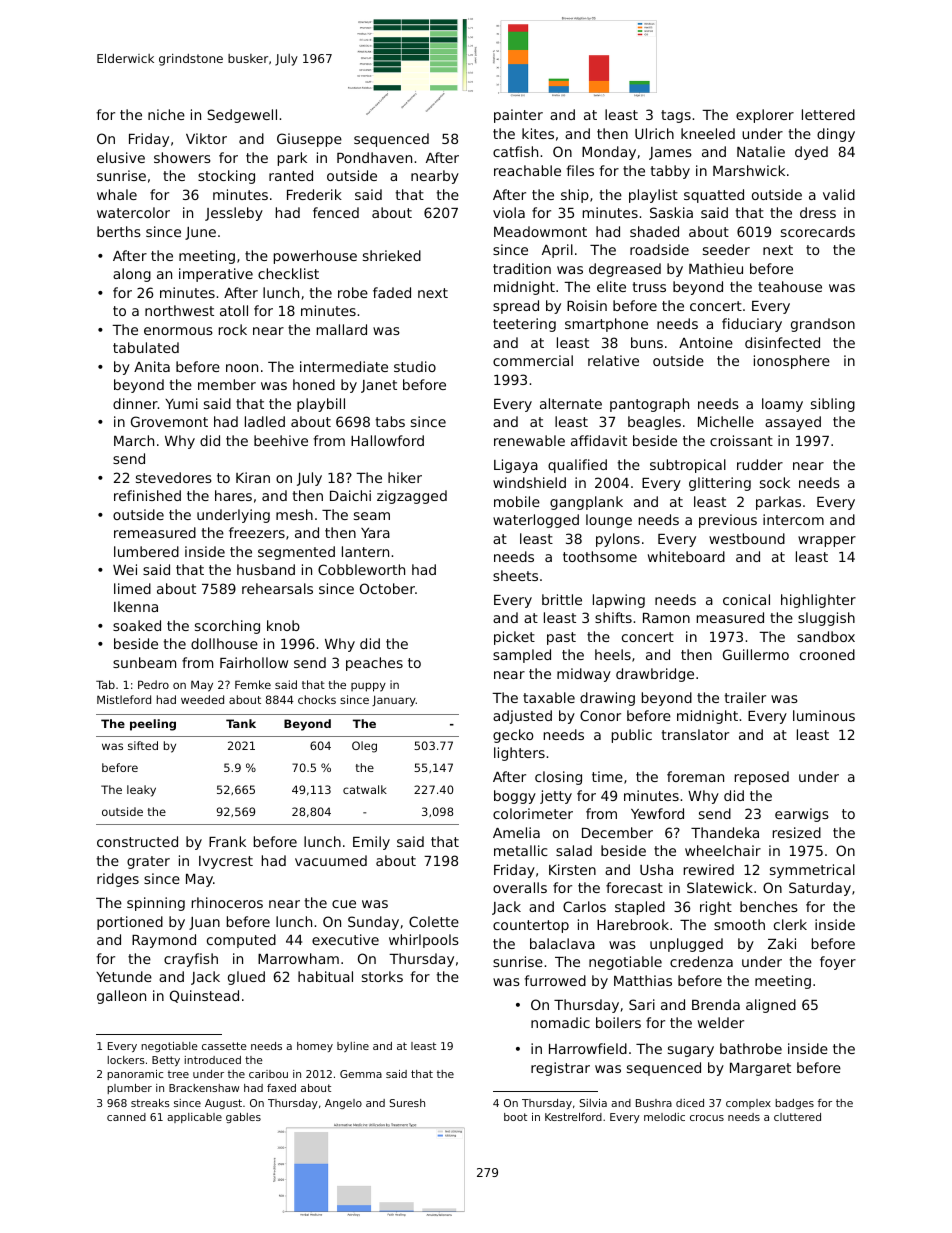  Describe the element at coordinates (126, 1117) in the screenshot. I see `canned` at that location.
